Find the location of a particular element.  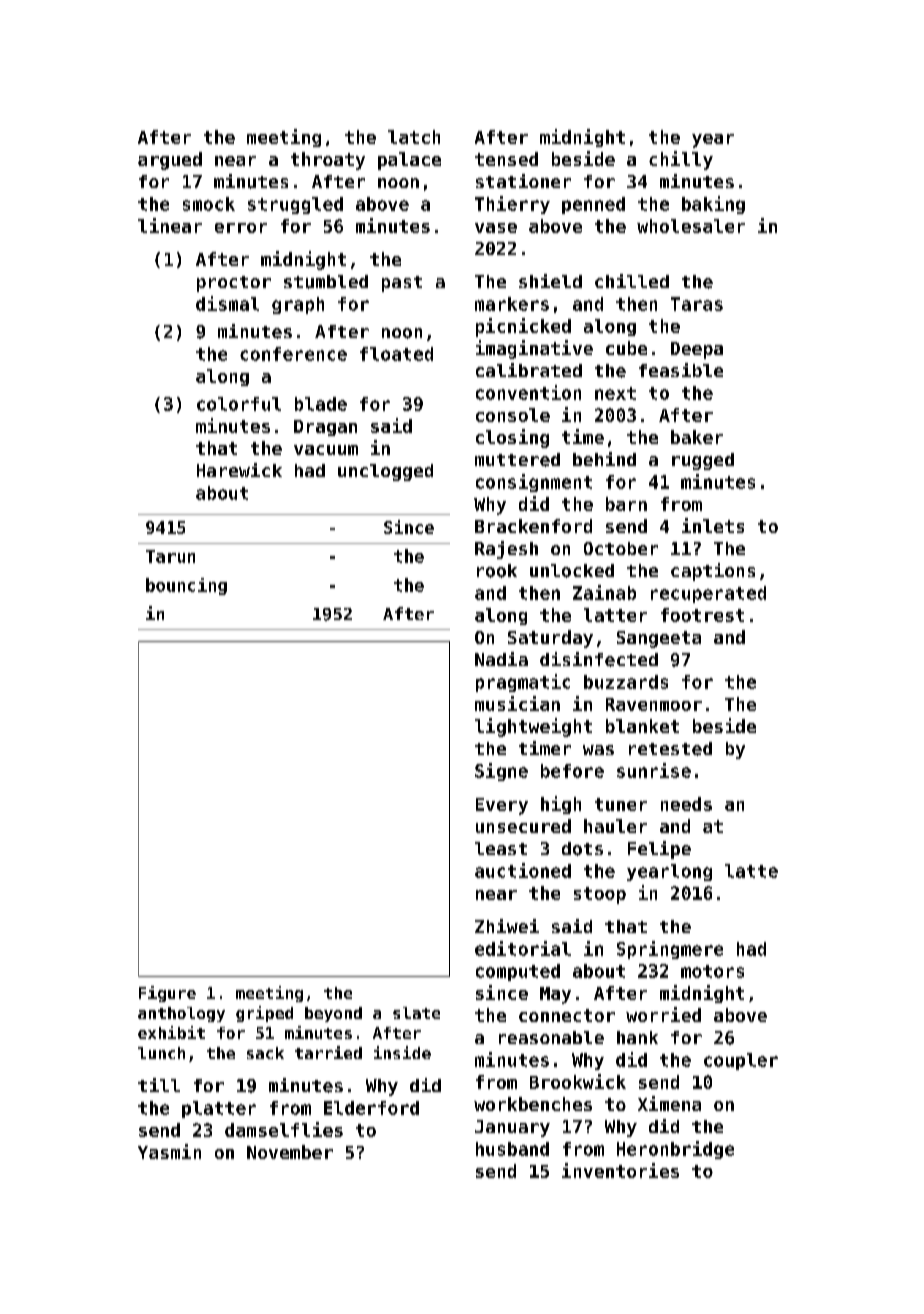

Felipe is located at coordinates (659, 850).
